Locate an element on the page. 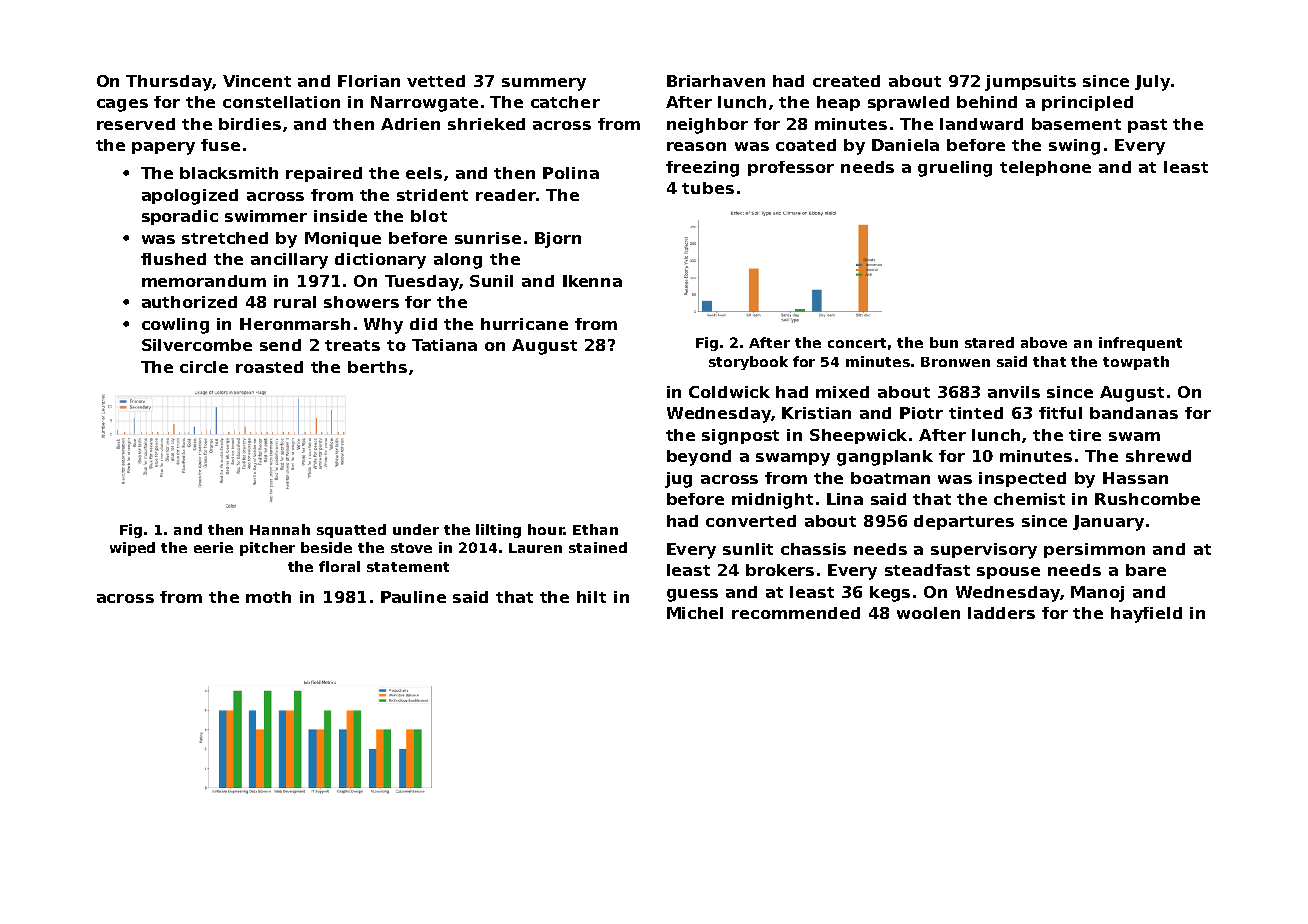 This document has width=1308, height=924. wiped is located at coordinates (132, 549).
